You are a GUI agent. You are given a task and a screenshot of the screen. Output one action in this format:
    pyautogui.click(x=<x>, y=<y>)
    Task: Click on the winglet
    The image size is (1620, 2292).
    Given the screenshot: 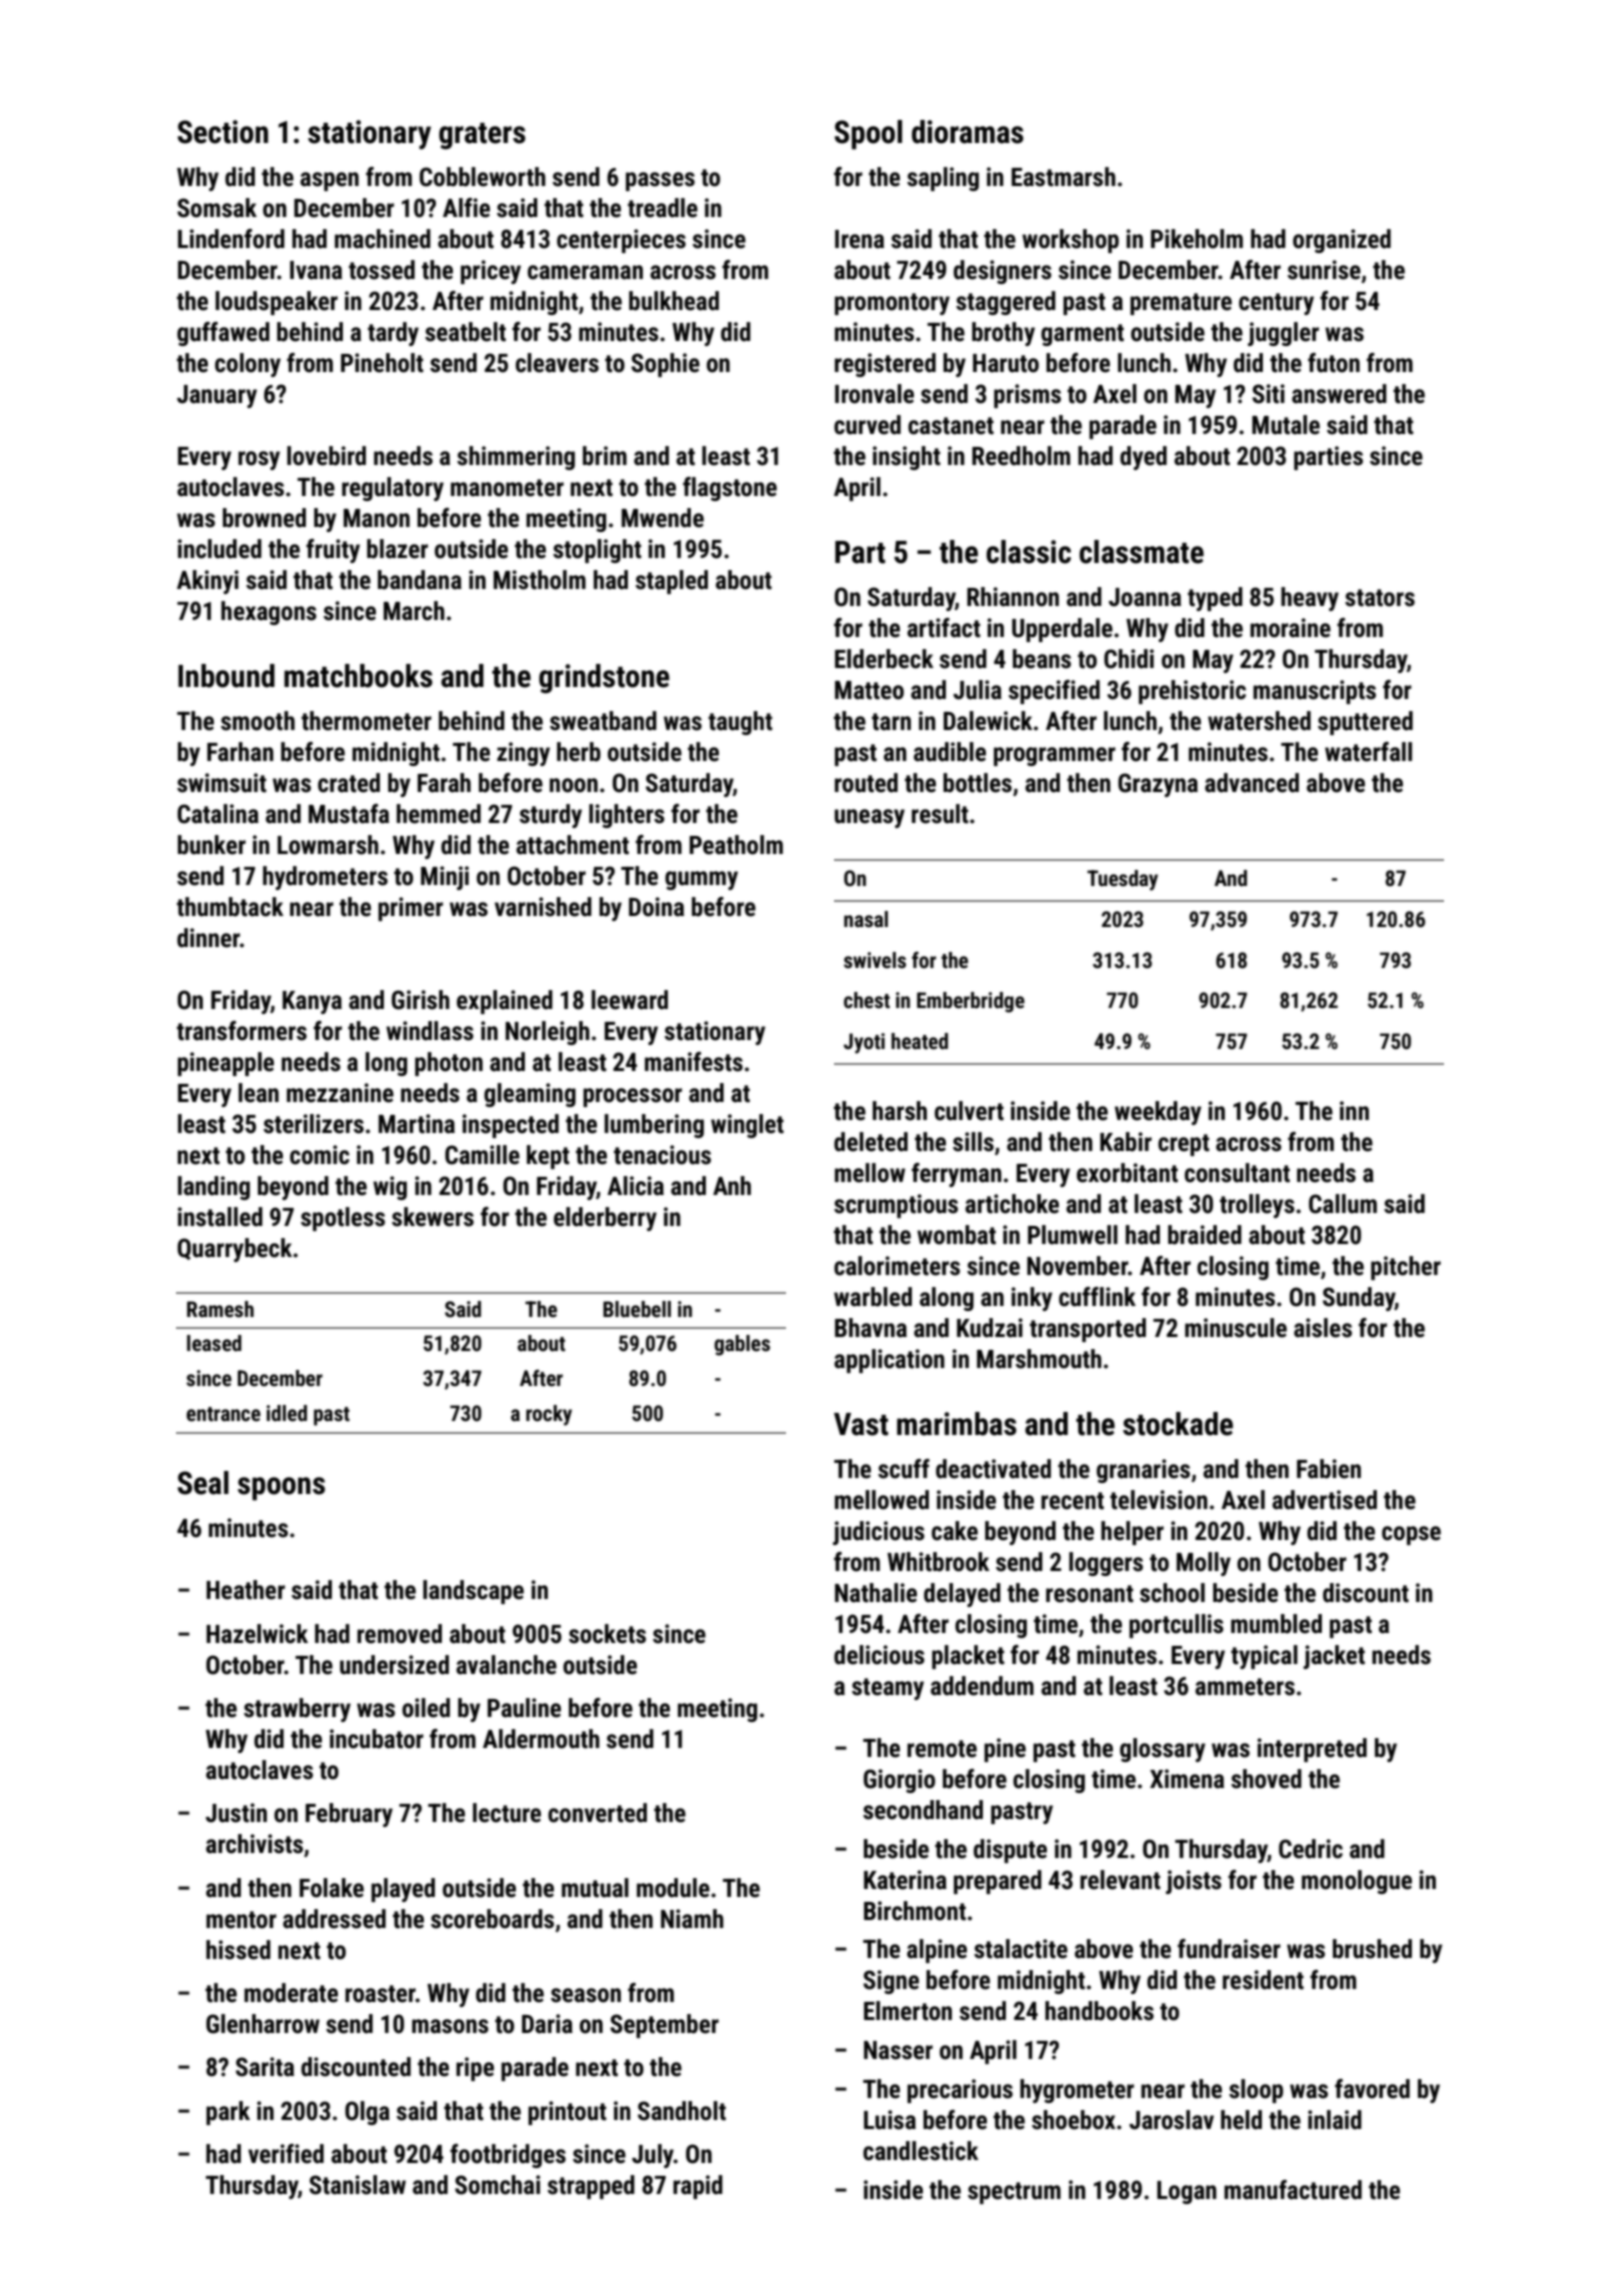 What is the action you would take?
    pyautogui.click(x=747, y=1126)
